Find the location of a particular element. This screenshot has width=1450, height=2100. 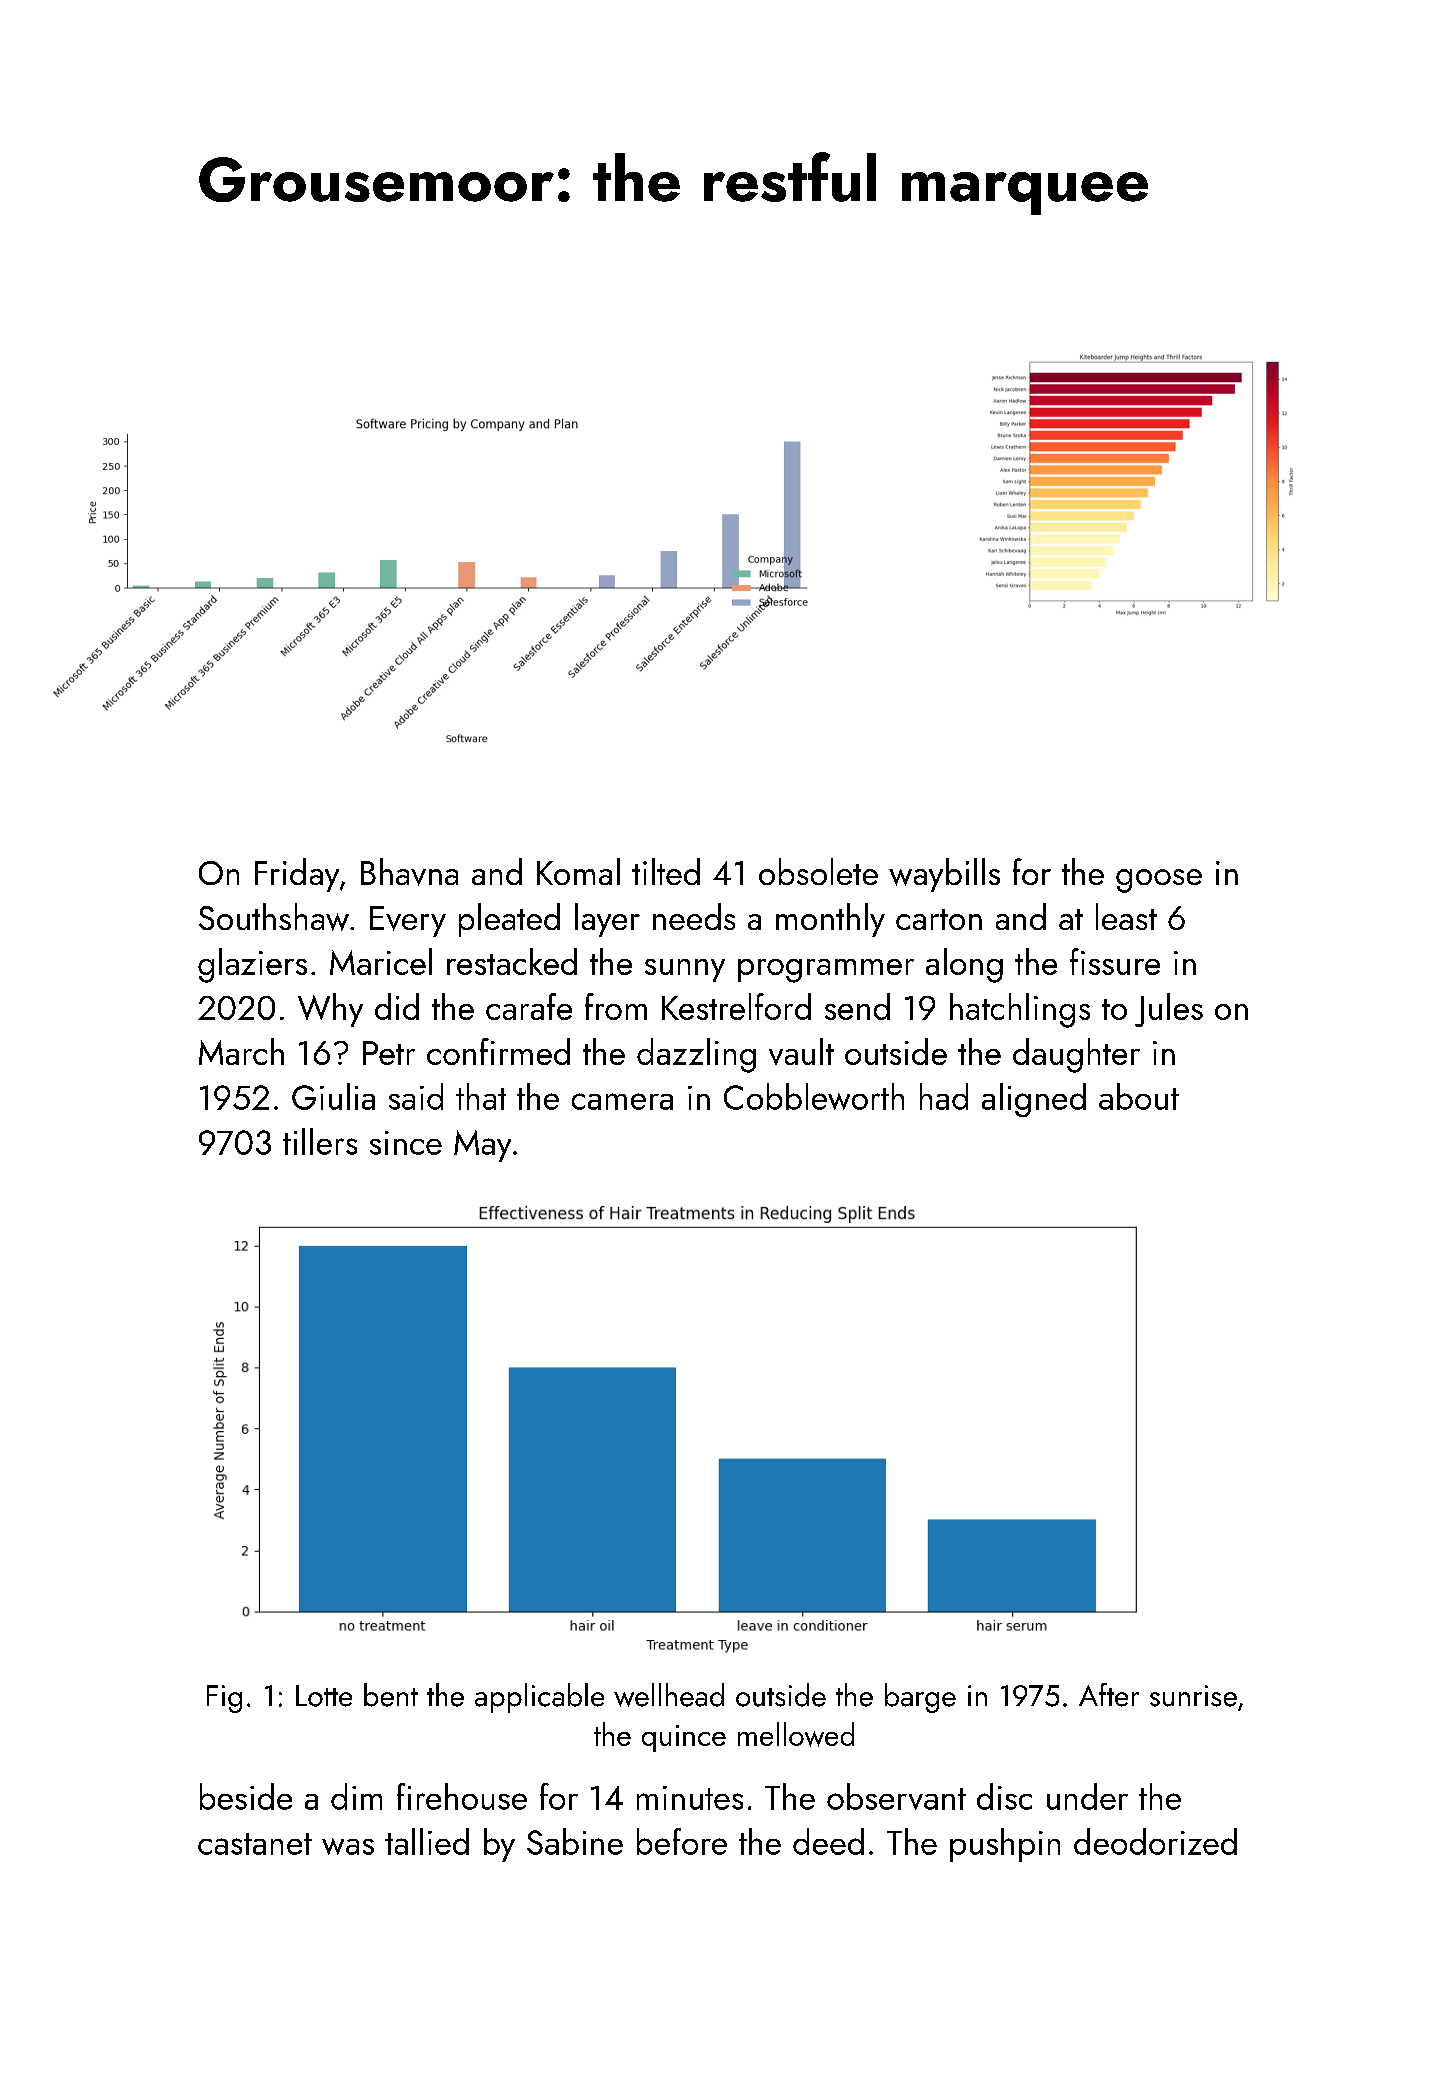

goose is located at coordinates (1159, 881).
